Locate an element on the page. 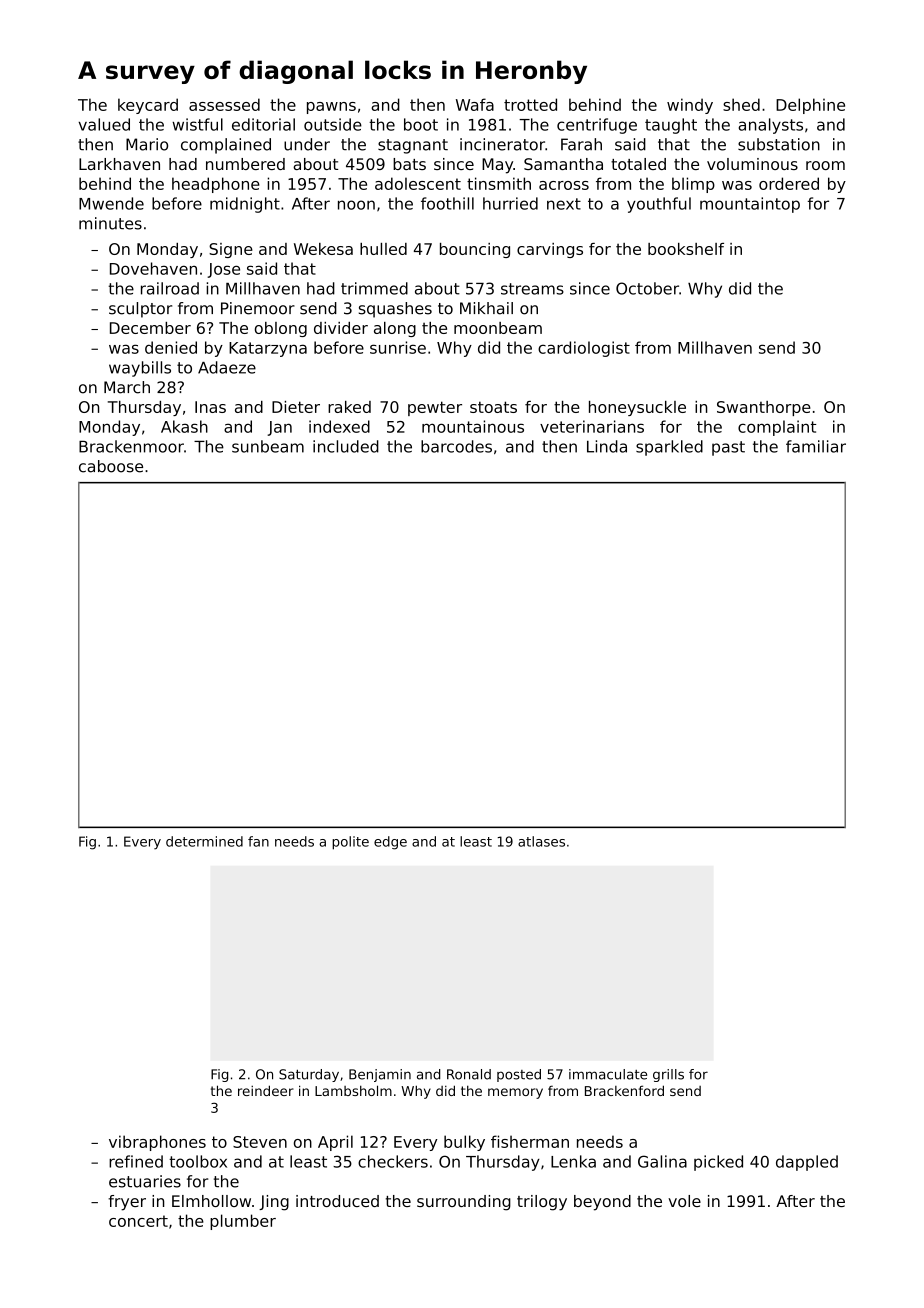 This page has height=1308, width=924. trilogy is located at coordinates (542, 1203).
